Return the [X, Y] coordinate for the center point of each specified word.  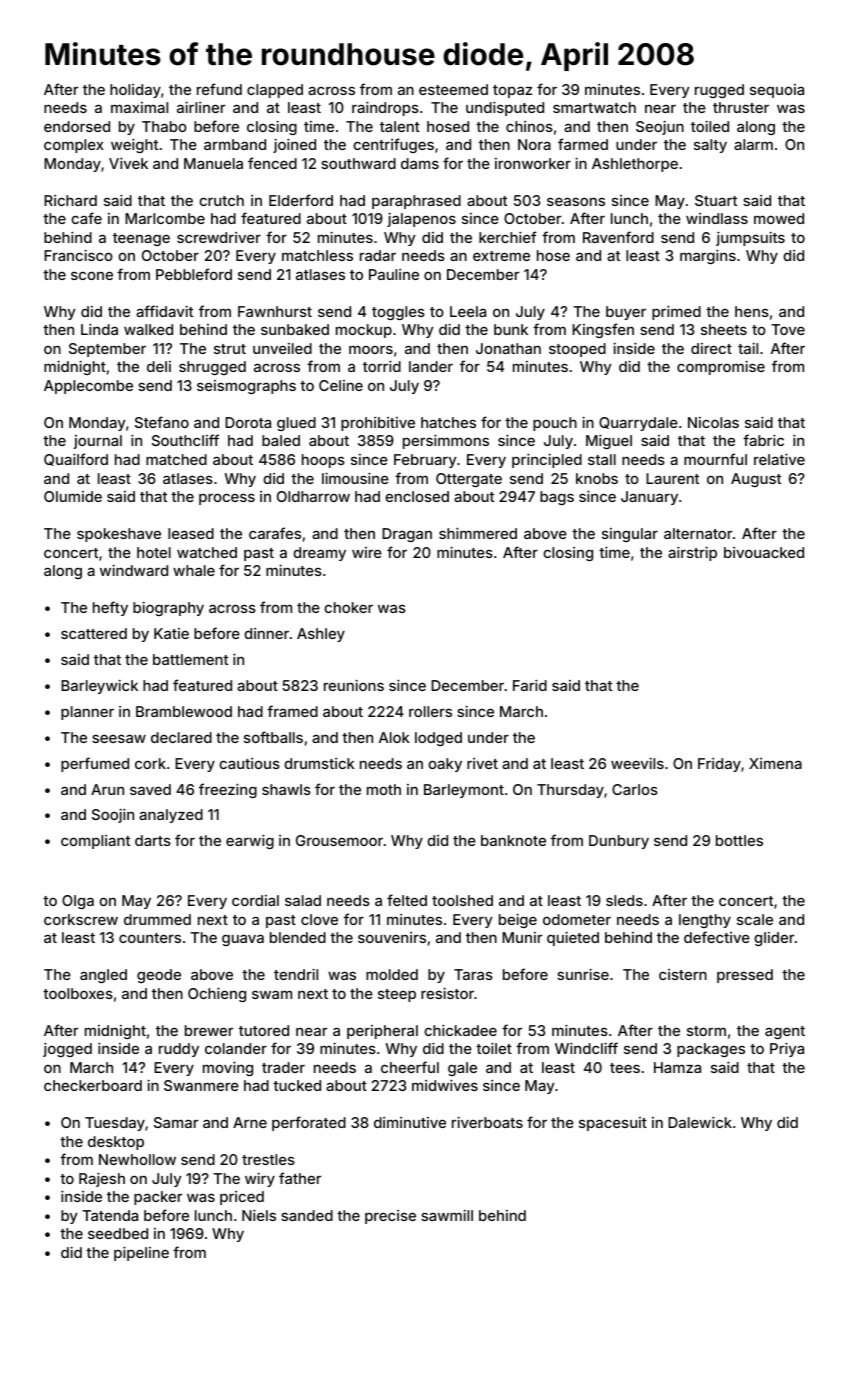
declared [181, 737]
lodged [438, 739]
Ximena [775, 763]
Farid [530, 685]
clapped [275, 91]
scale [755, 919]
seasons [576, 201]
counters [150, 938]
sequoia [777, 91]
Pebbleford [194, 274]
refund [219, 89]
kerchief [508, 237]
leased [191, 533]
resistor [447, 993]
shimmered [478, 533]
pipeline [141, 1253]
